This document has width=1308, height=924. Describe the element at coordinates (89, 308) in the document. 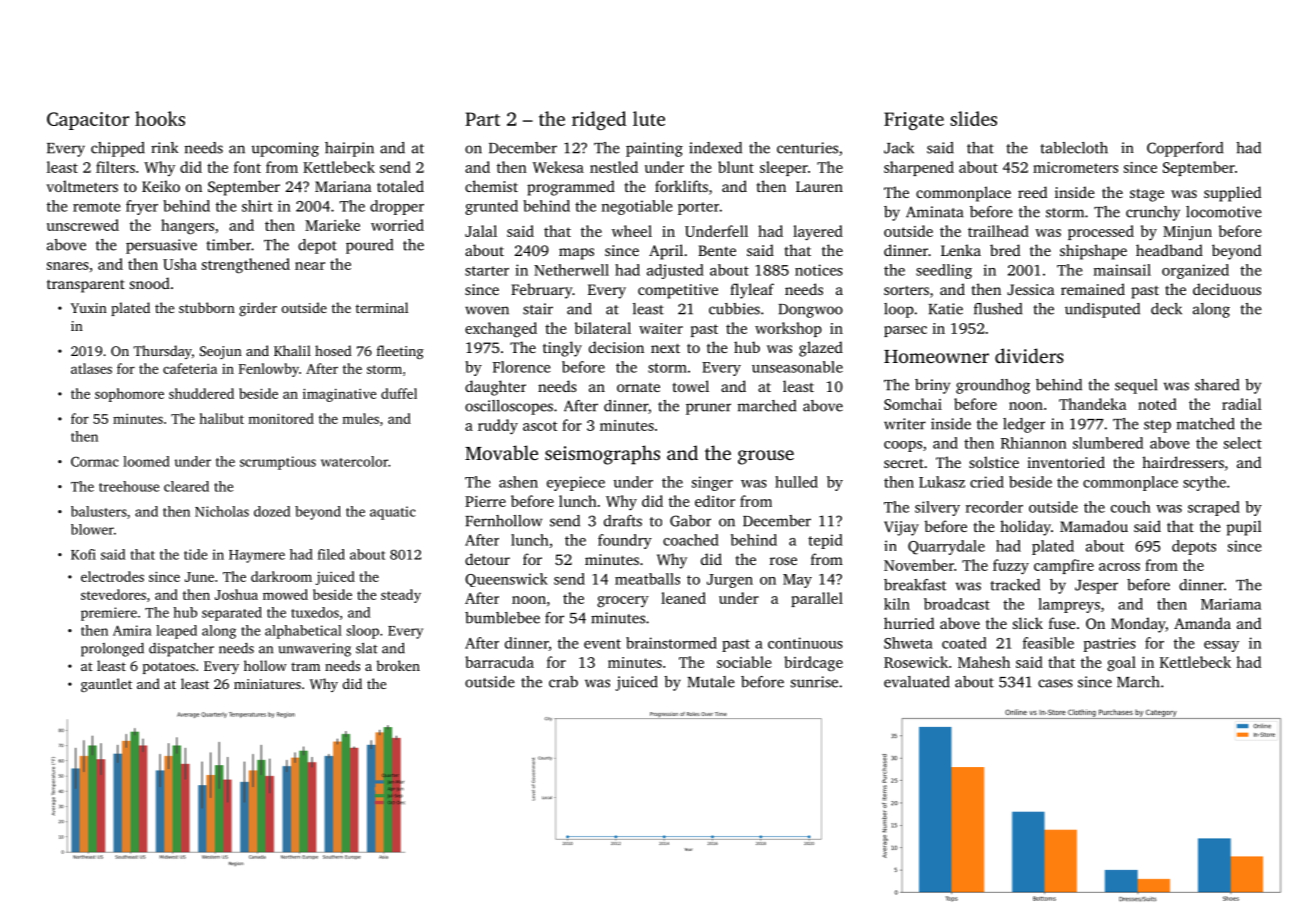

I see `Yuxin` at that location.
